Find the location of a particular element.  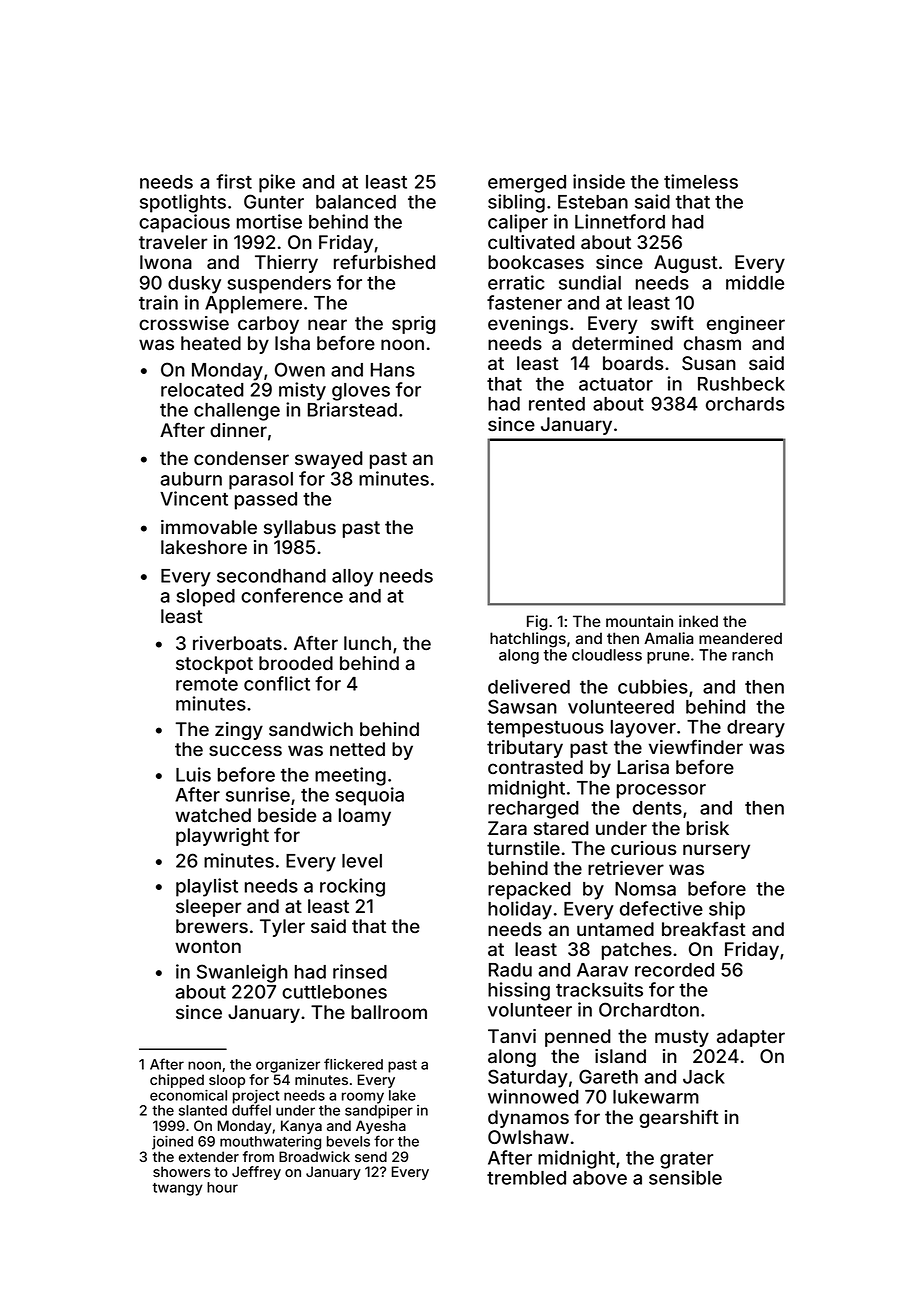

sloped is located at coordinates (205, 598).
